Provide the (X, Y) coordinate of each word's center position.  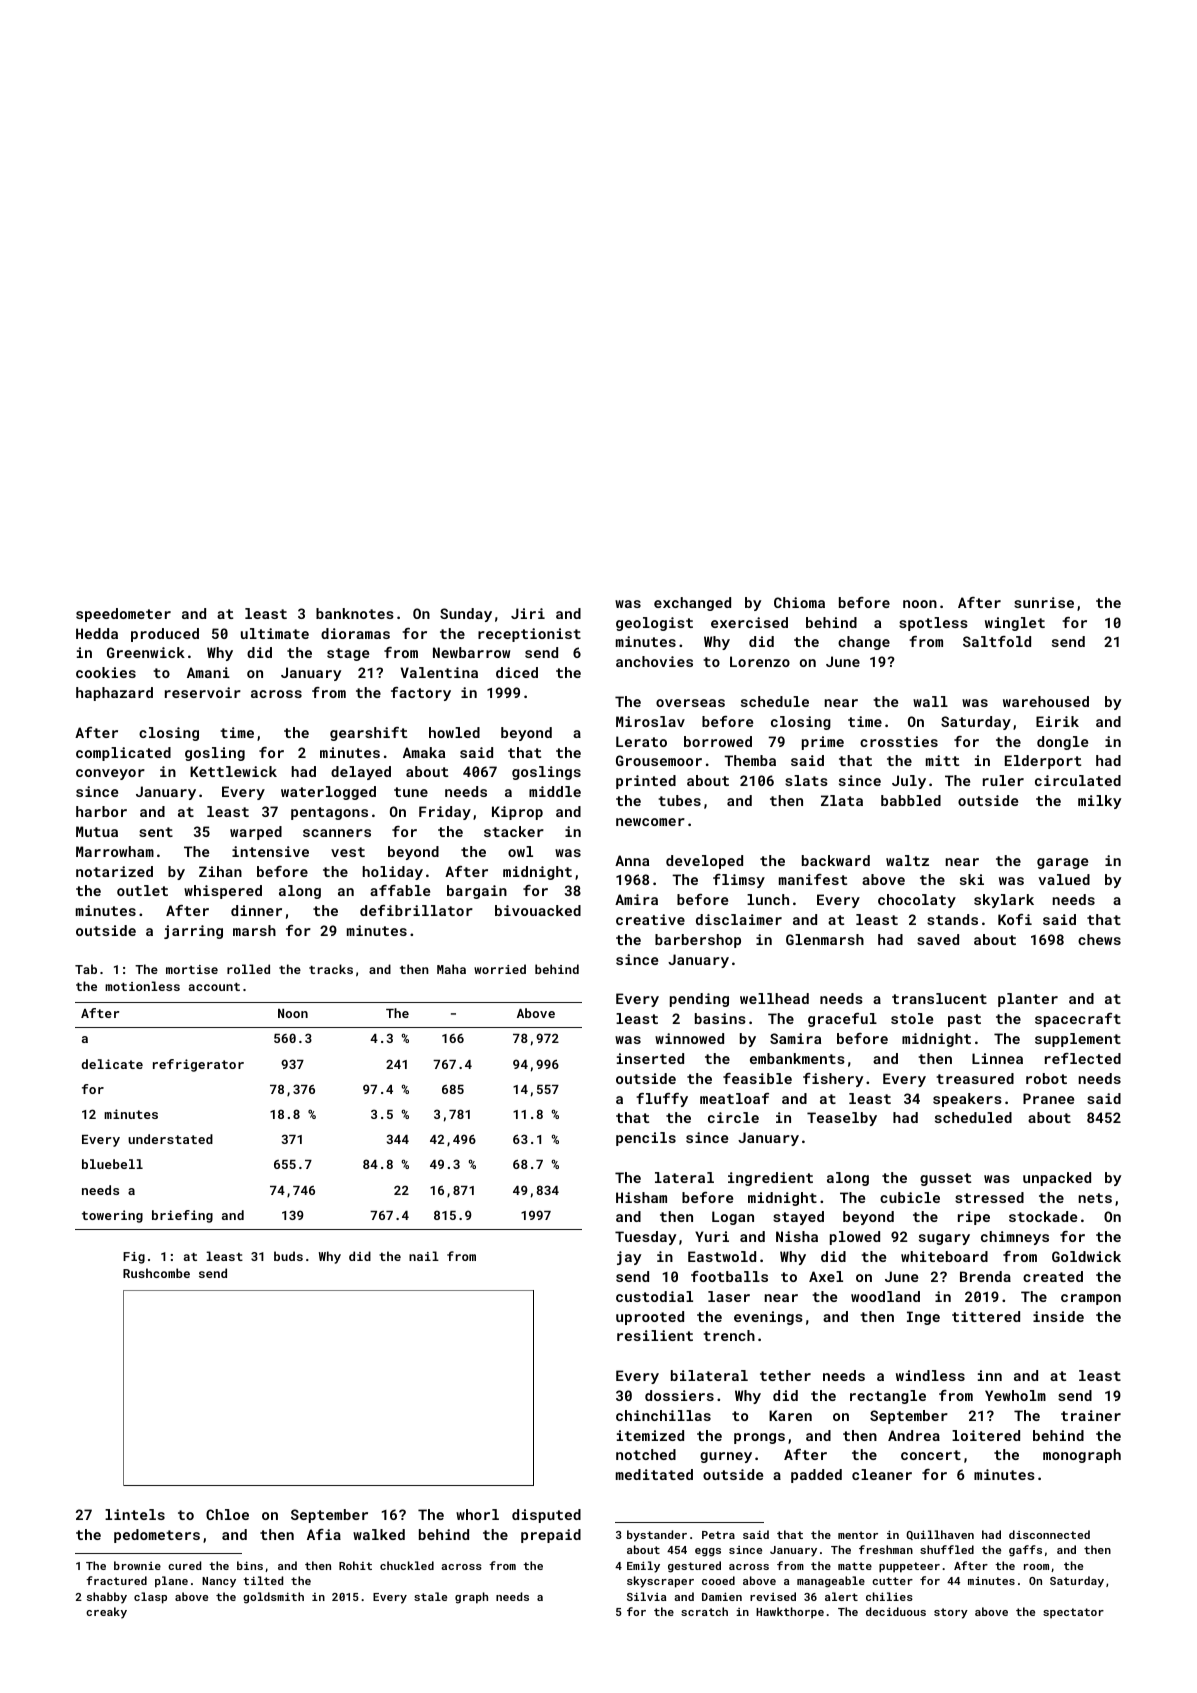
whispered (223, 892)
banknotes (355, 613)
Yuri (712, 1236)
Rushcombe (156, 1273)
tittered (986, 1316)
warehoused (1046, 701)
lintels (135, 1514)
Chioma (799, 602)
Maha (451, 969)
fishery (833, 1080)
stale (430, 1596)
